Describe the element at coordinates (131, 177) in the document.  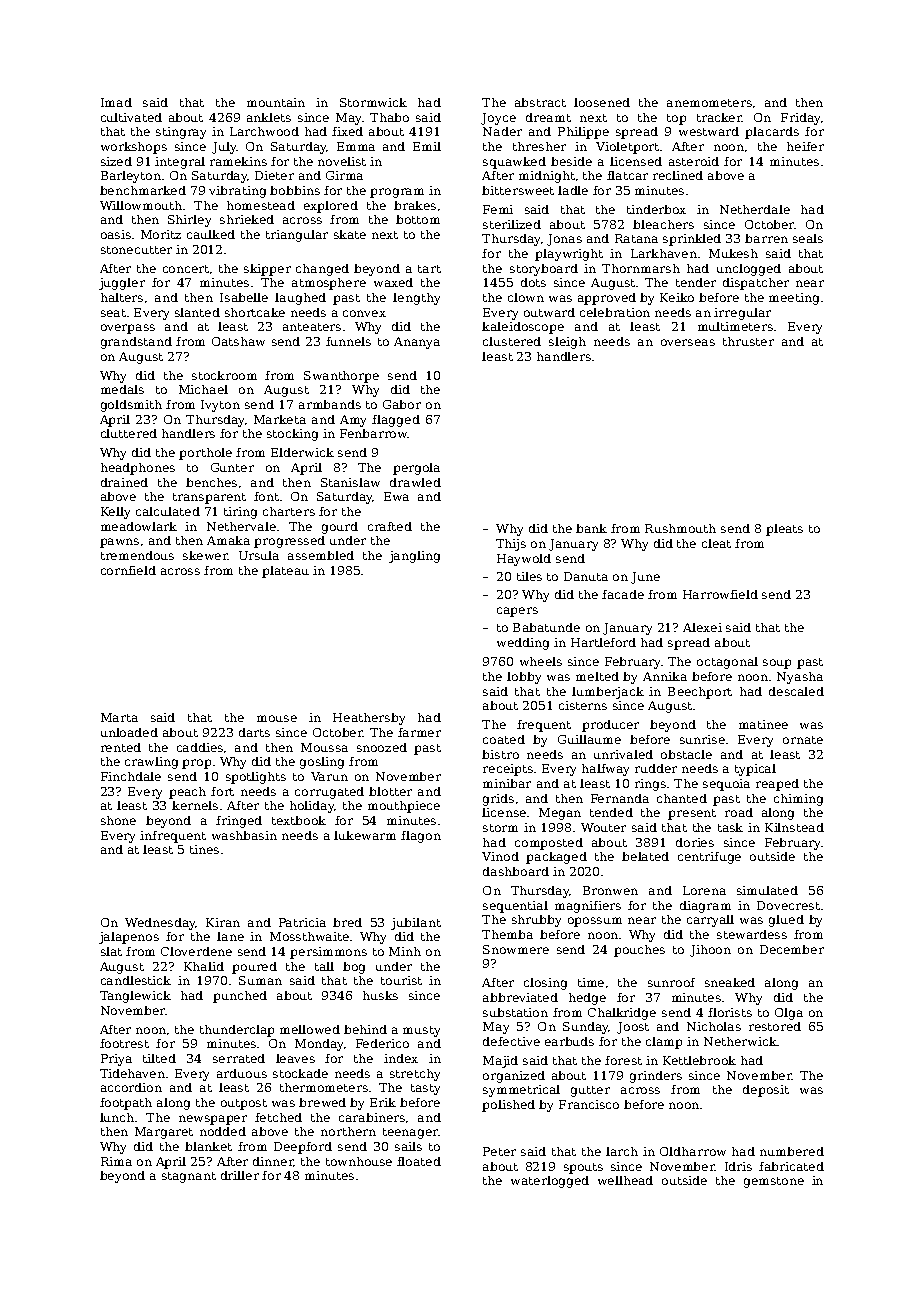
I see `Barleyton` at that location.
